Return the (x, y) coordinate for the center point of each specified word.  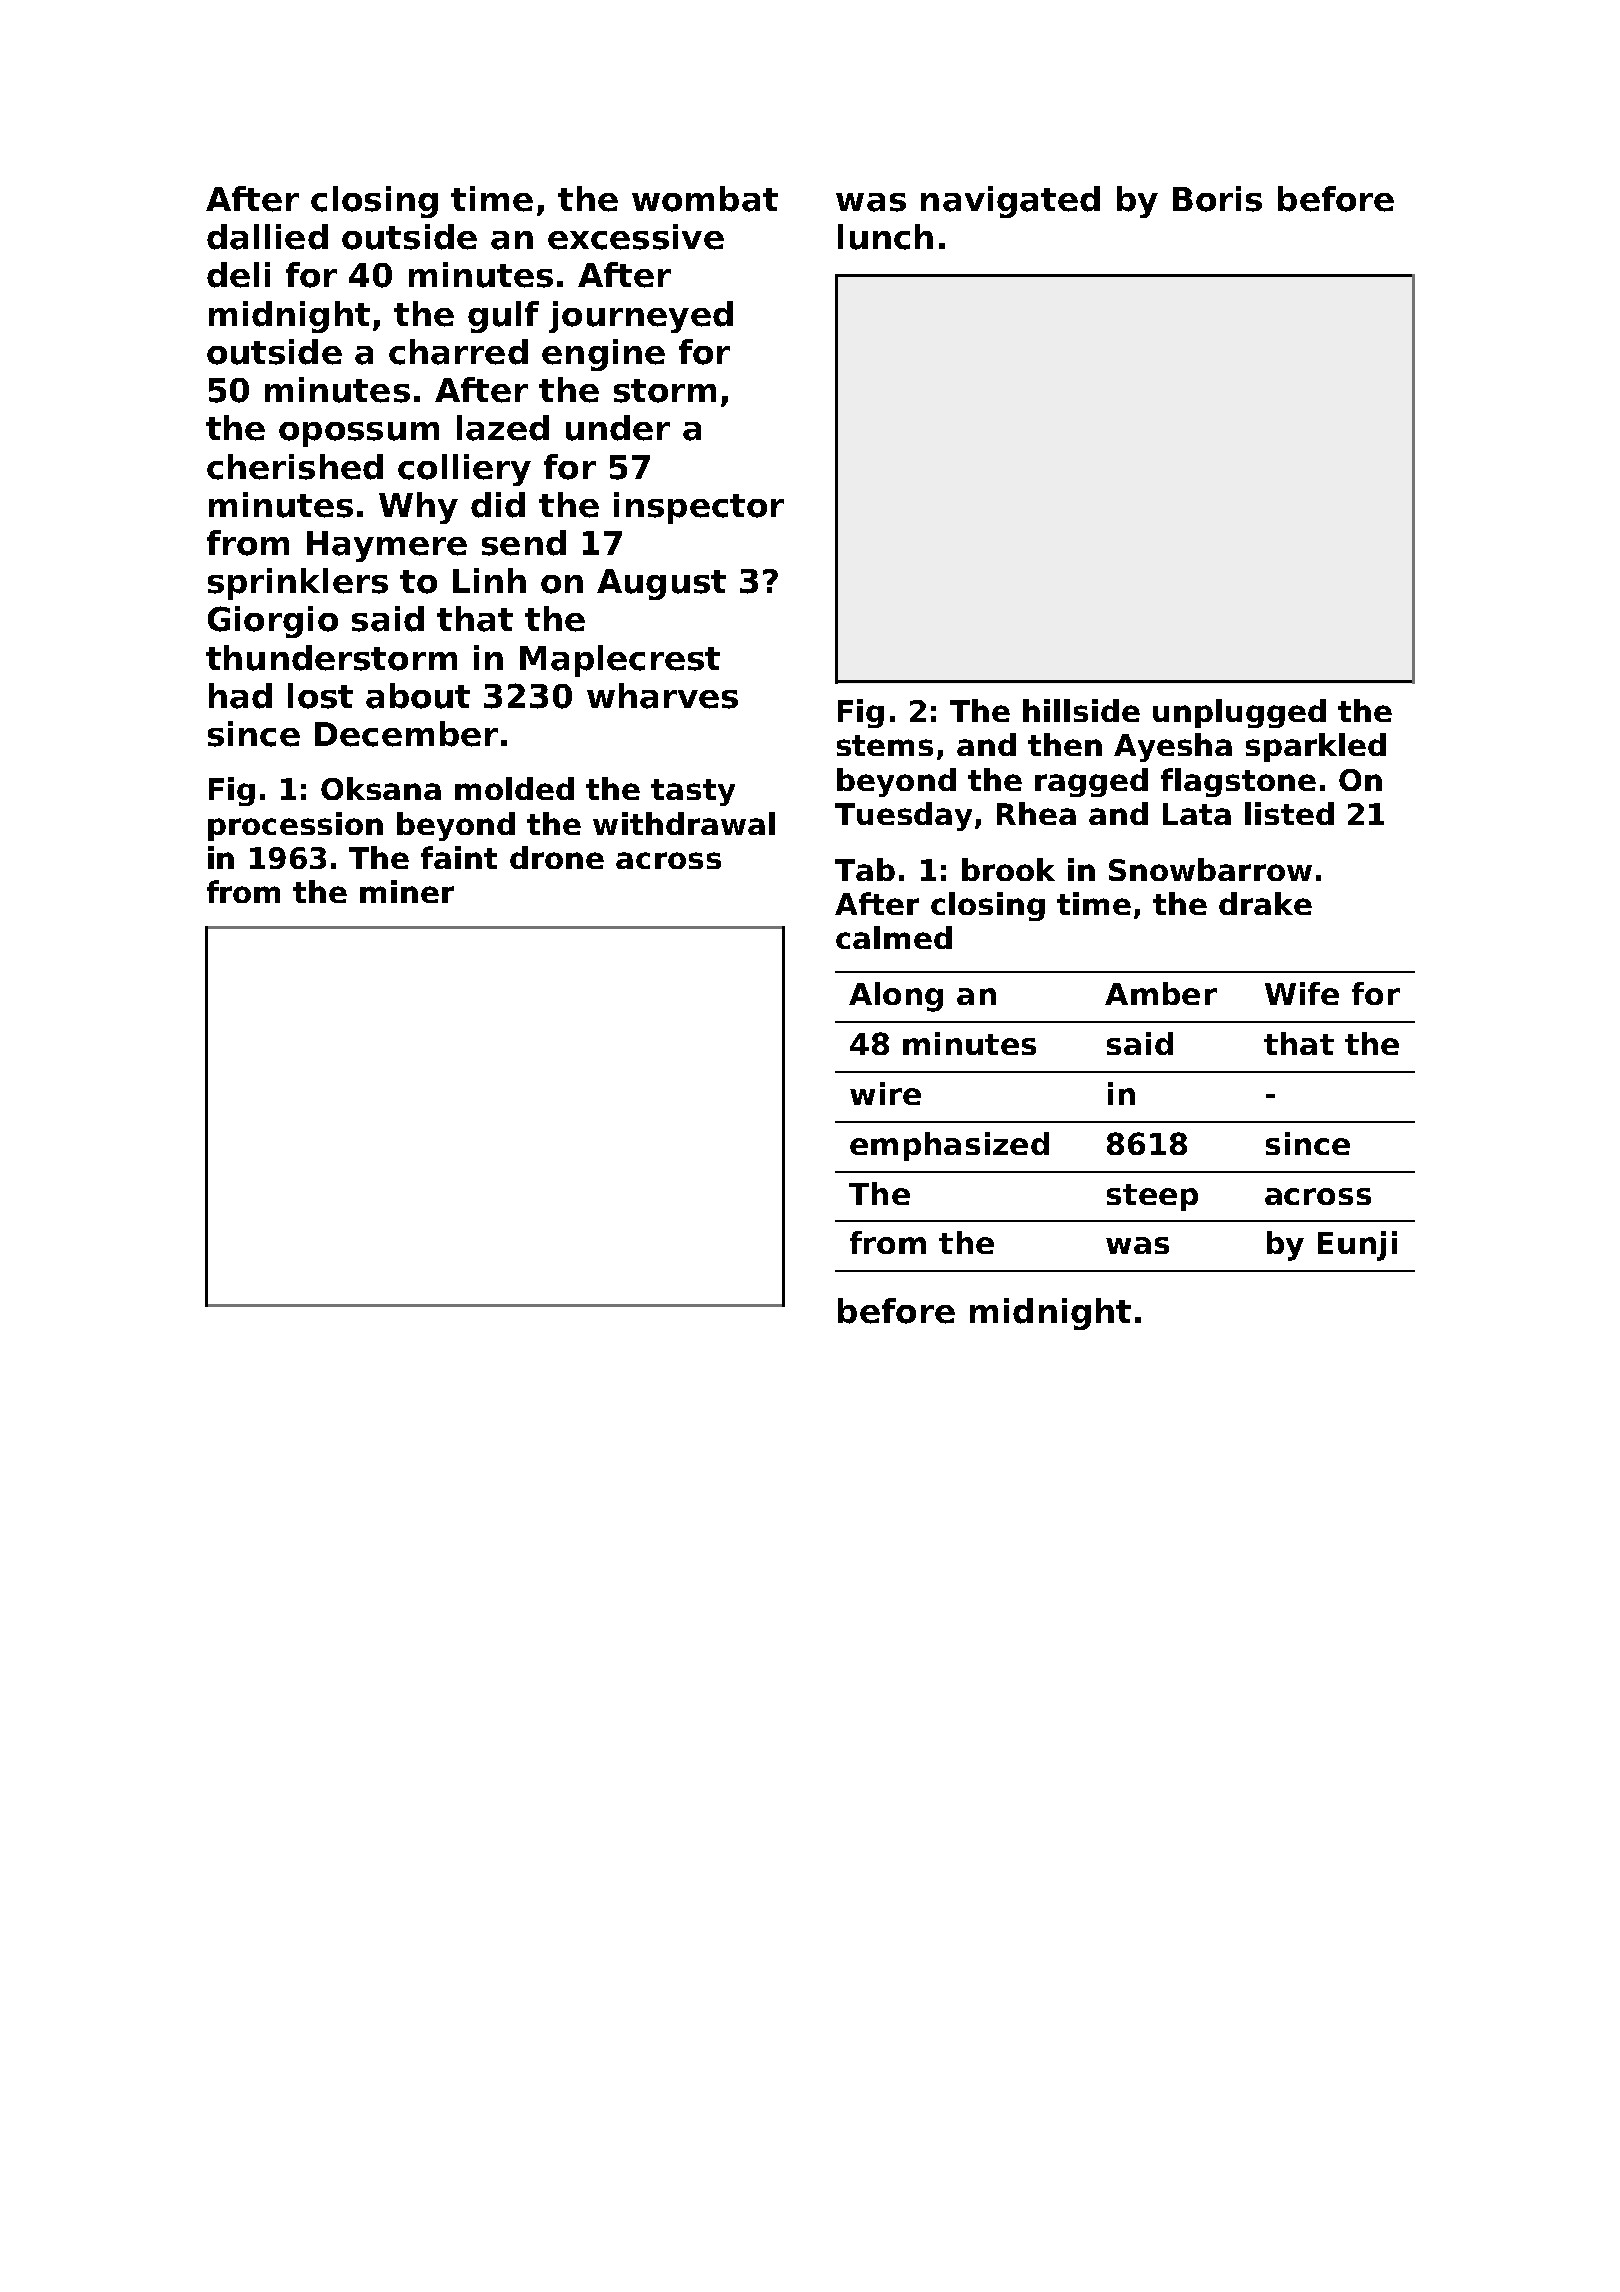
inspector (699, 508)
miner (407, 891)
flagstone (1238, 782)
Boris (1217, 199)
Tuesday (903, 816)
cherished (295, 467)
